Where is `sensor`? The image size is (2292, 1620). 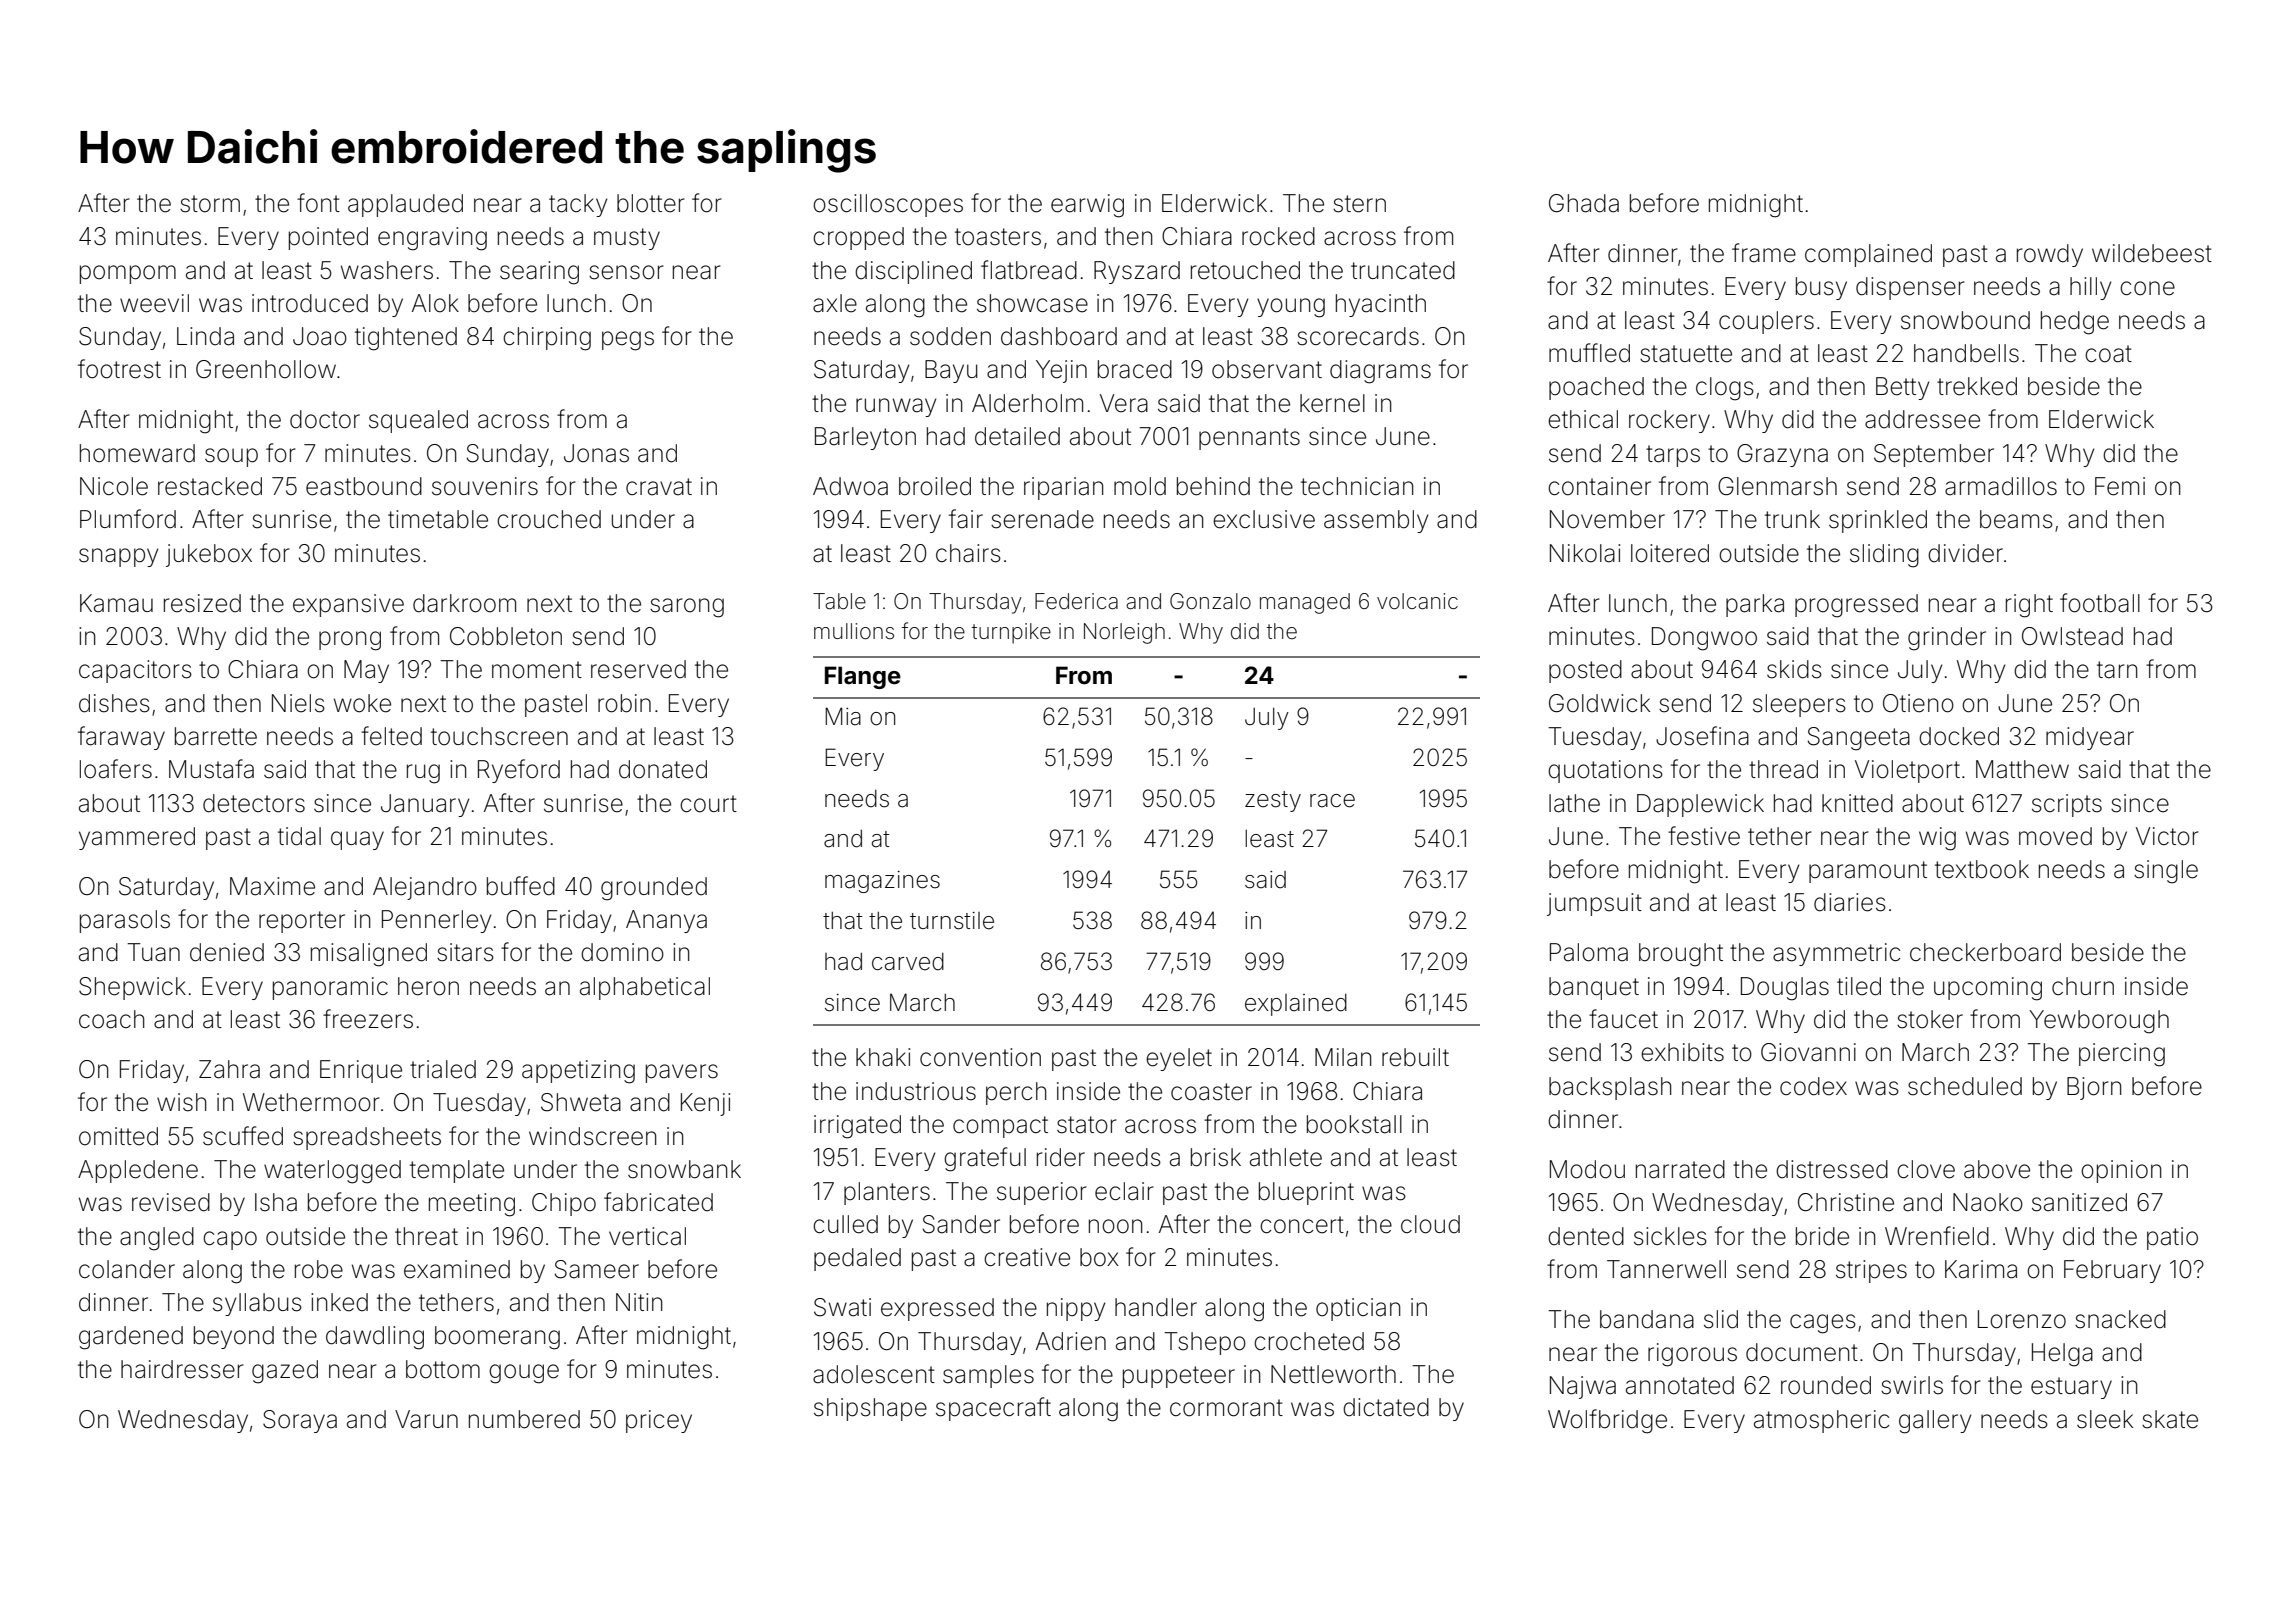
sensor is located at coordinates (626, 272).
